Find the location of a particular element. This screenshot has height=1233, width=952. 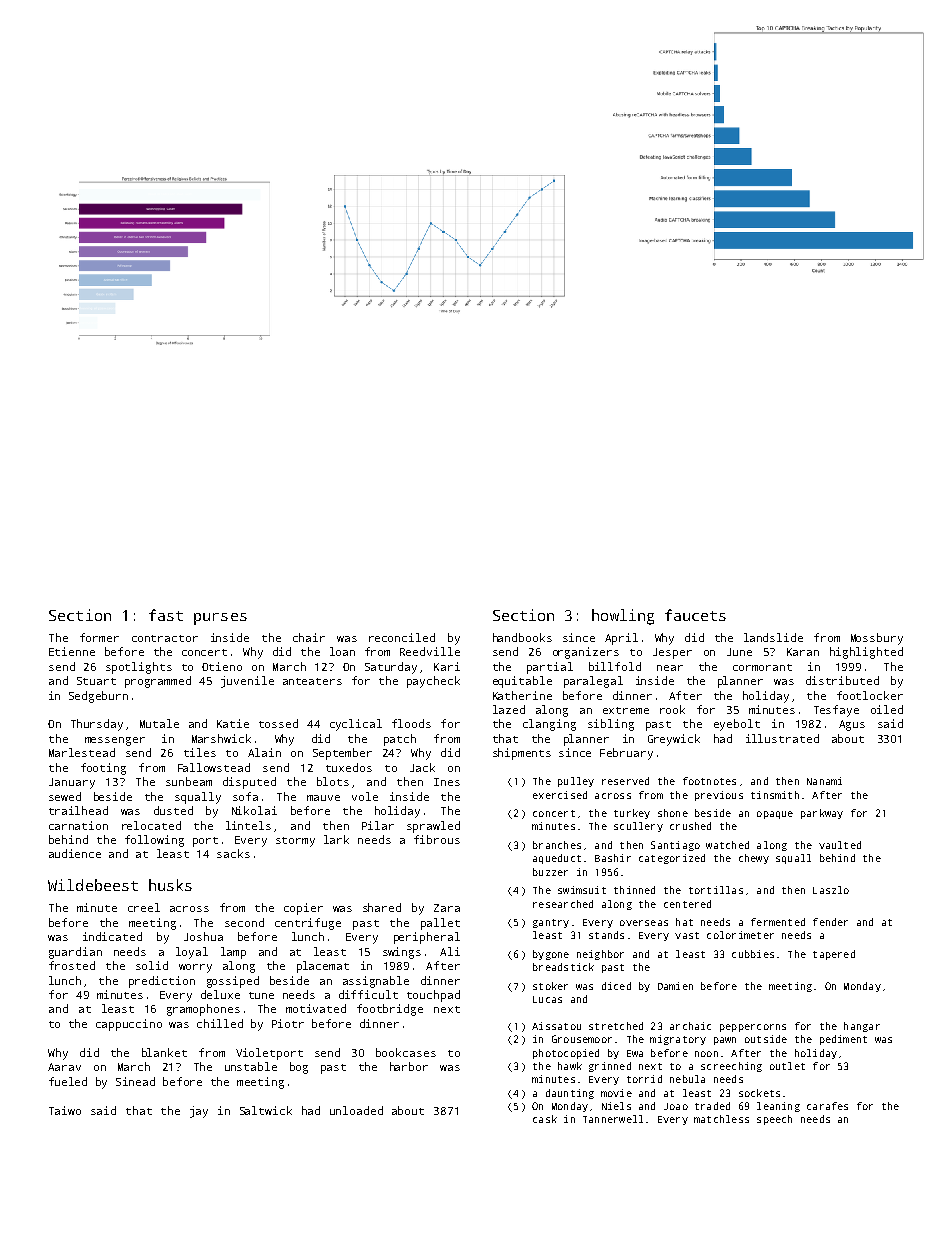

footlocker is located at coordinates (870, 695).
